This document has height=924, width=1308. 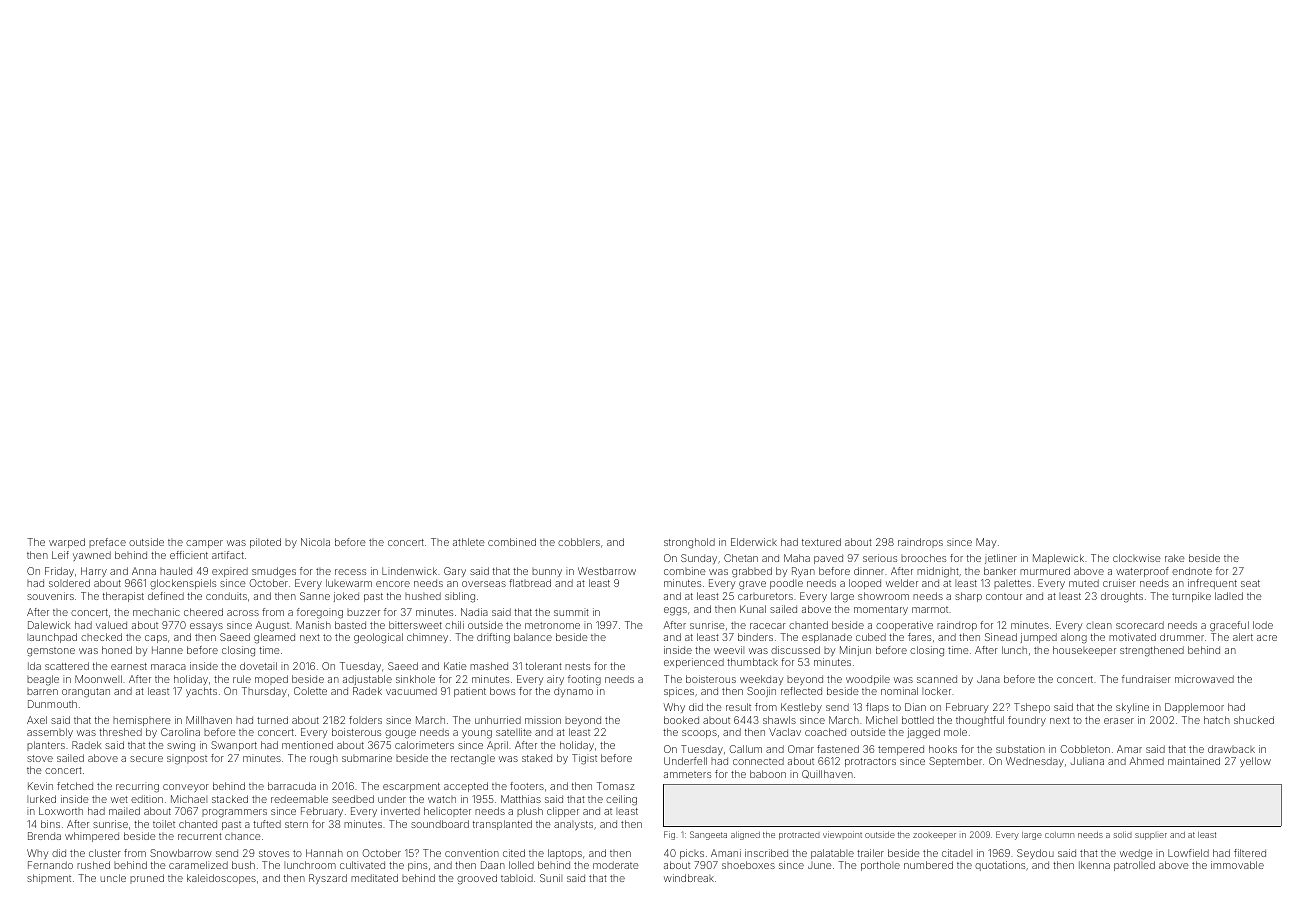 I want to click on solid, so click(x=1123, y=834).
